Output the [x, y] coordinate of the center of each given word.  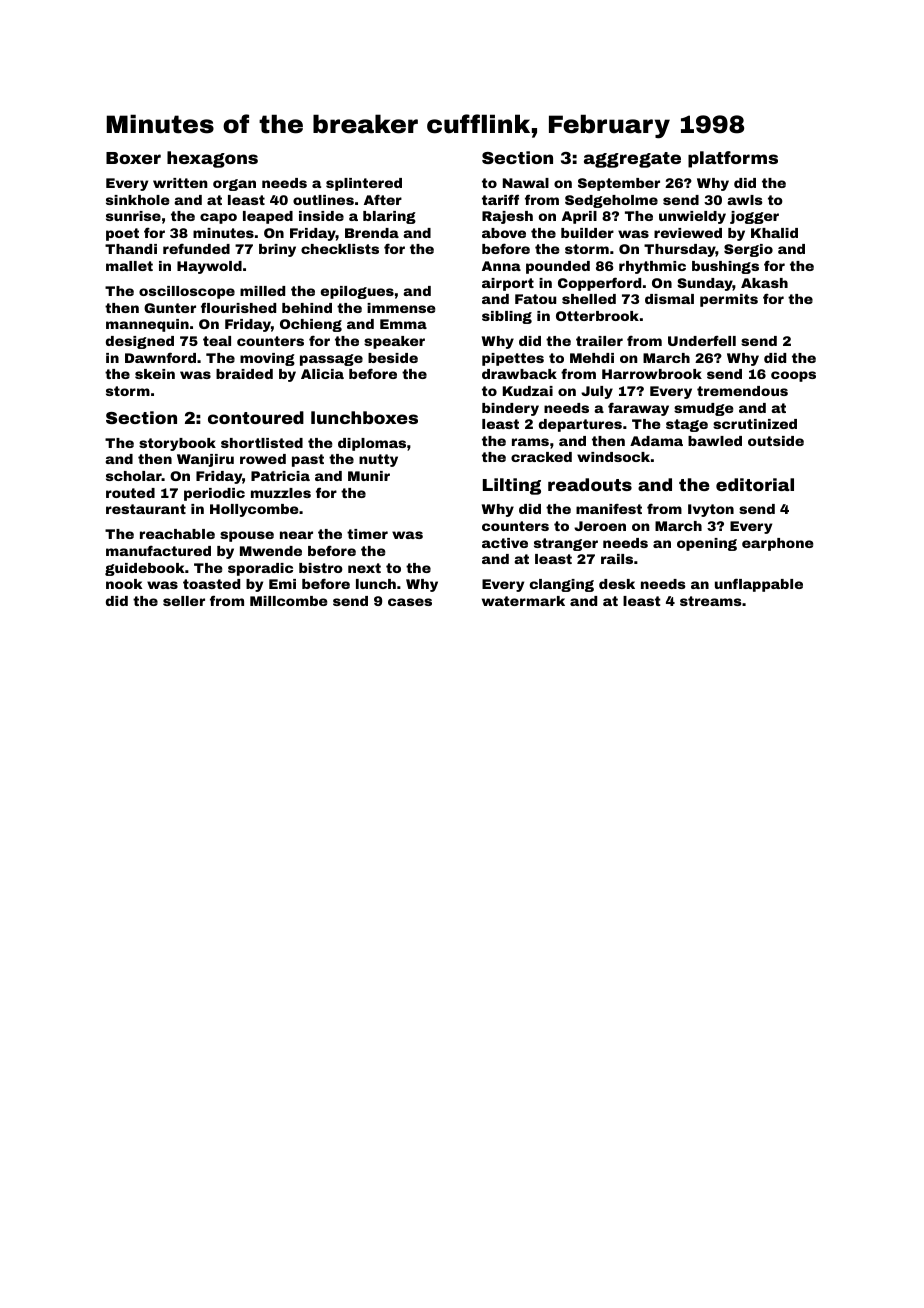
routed [130, 493]
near [296, 535]
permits [729, 300]
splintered [364, 184]
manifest [609, 508]
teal [217, 341]
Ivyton [711, 510]
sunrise [133, 216]
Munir [369, 476]
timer [367, 534]
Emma [403, 324]
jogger [754, 217]
